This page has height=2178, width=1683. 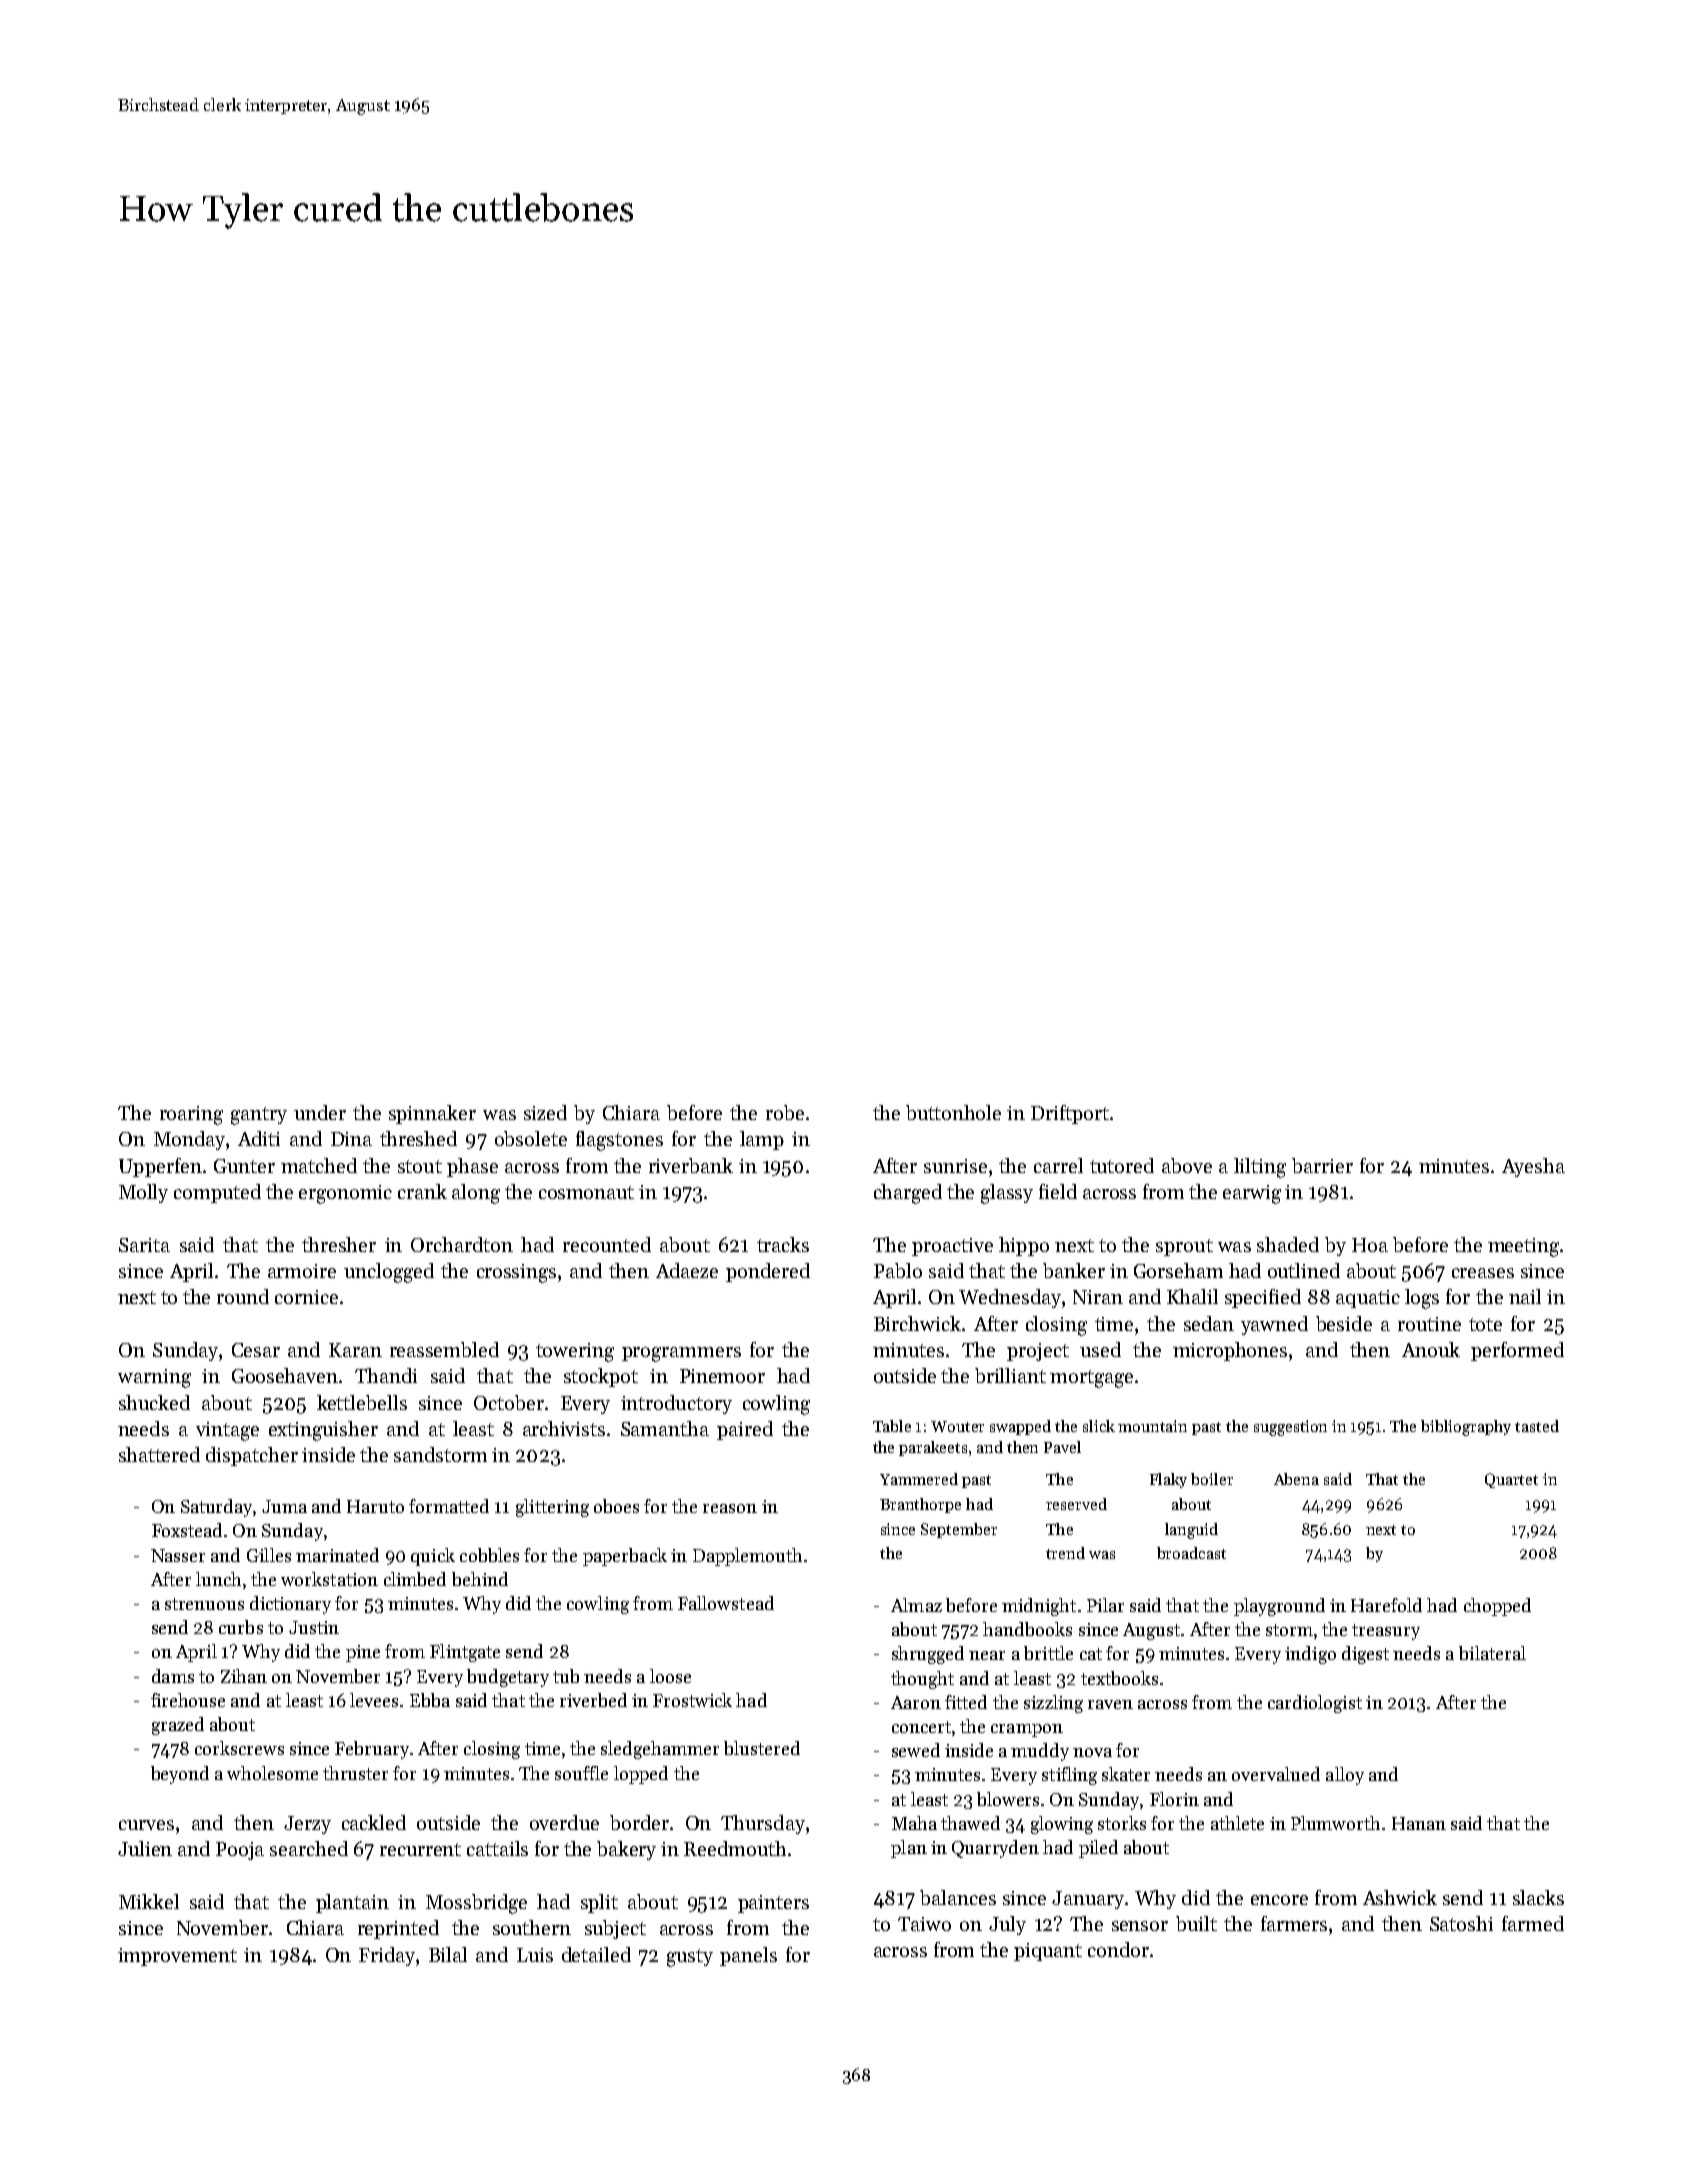 What do you see at coordinates (1533, 1167) in the page?
I see `Ayesha` at bounding box center [1533, 1167].
